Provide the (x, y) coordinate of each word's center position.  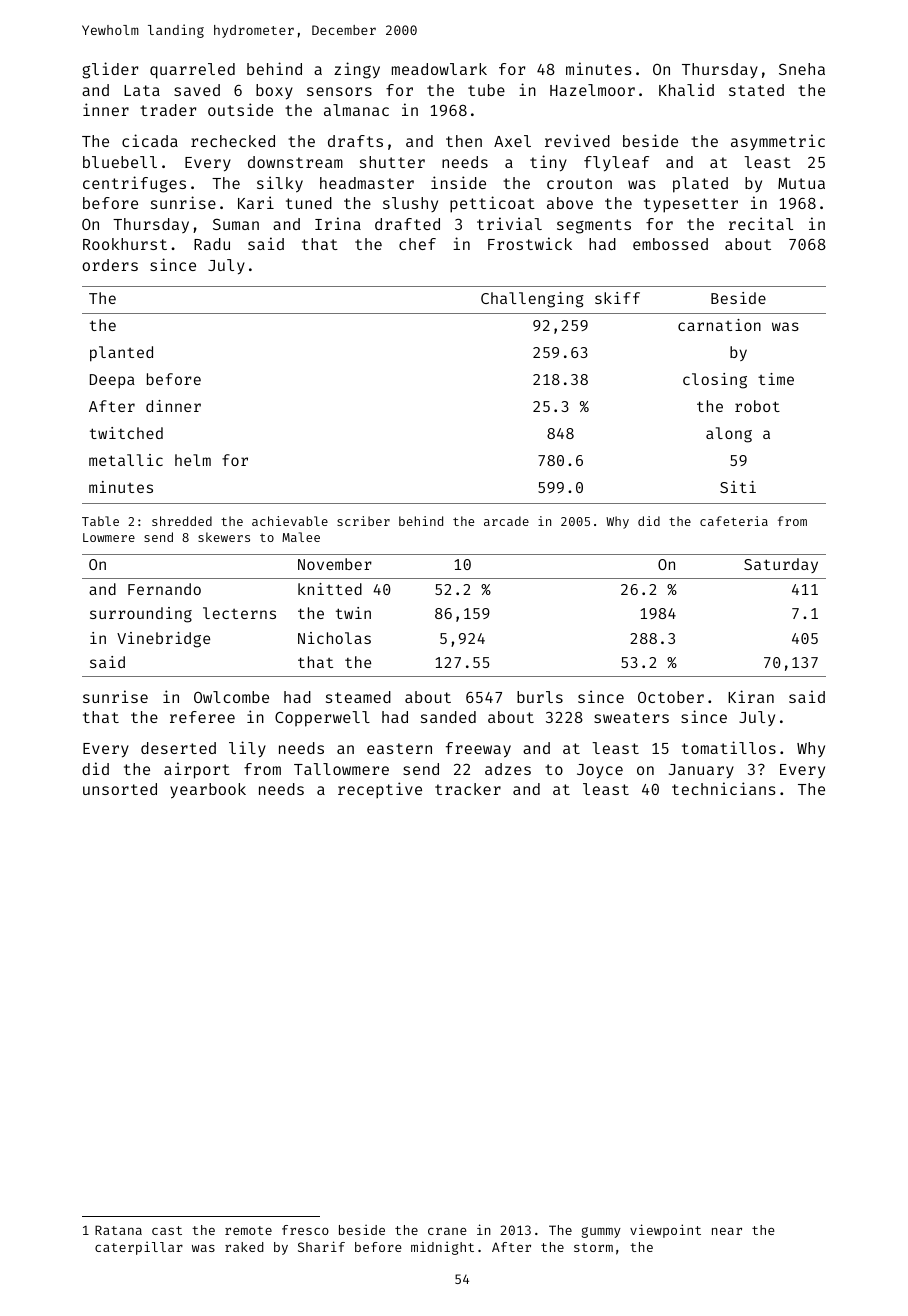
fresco (305, 1230)
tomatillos (729, 747)
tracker (468, 789)
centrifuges (134, 184)
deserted (178, 748)
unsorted (120, 789)
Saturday (781, 565)
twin (353, 613)
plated (700, 185)
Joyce (600, 771)
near (727, 1231)
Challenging (532, 300)
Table (100, 521)
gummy (601, 1232)
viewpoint (665, 1231)
